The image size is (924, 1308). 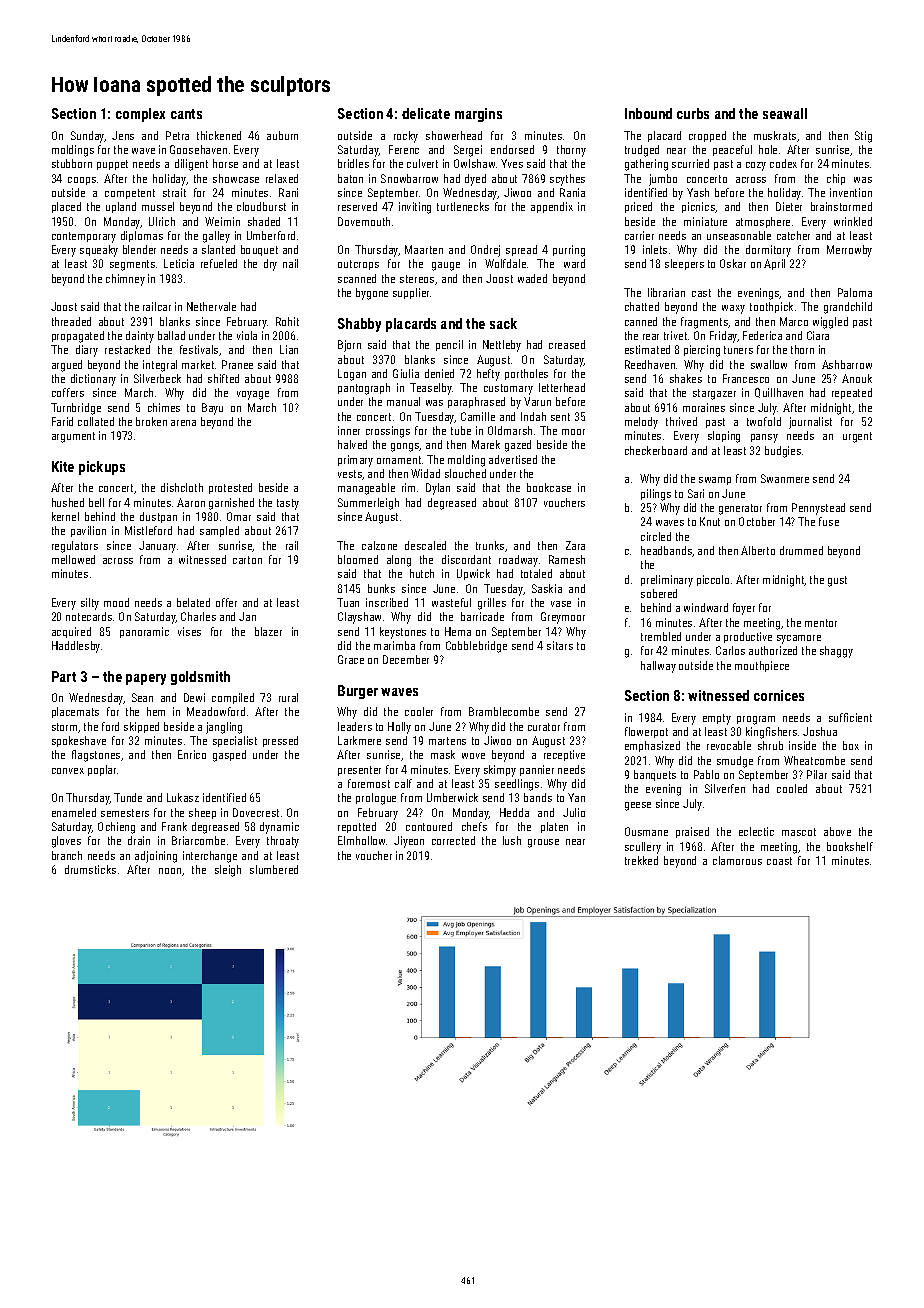 I want to click on enameled, so click(x=74, y=812).
